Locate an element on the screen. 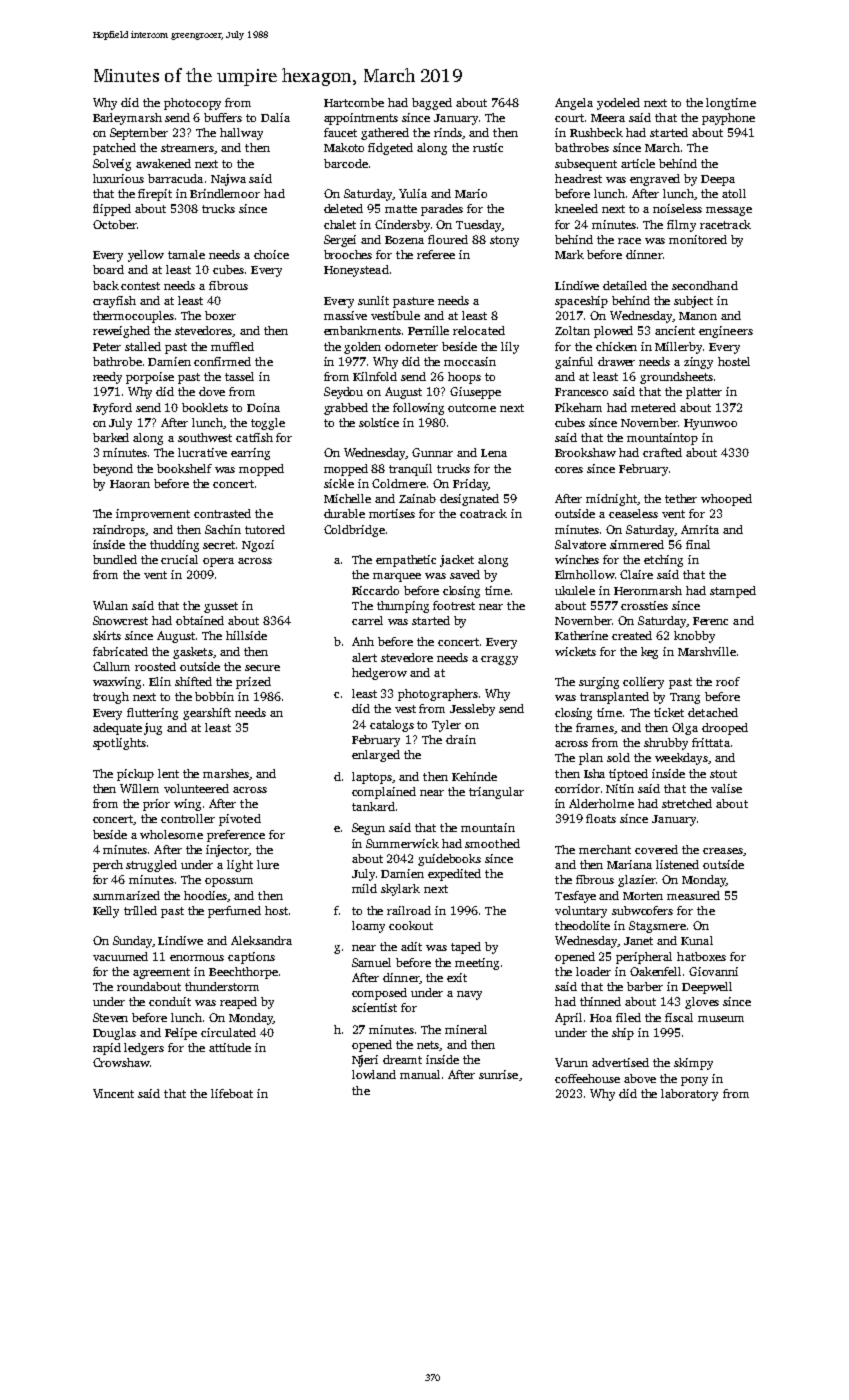  carrel is located at coordinates (367, 620).
